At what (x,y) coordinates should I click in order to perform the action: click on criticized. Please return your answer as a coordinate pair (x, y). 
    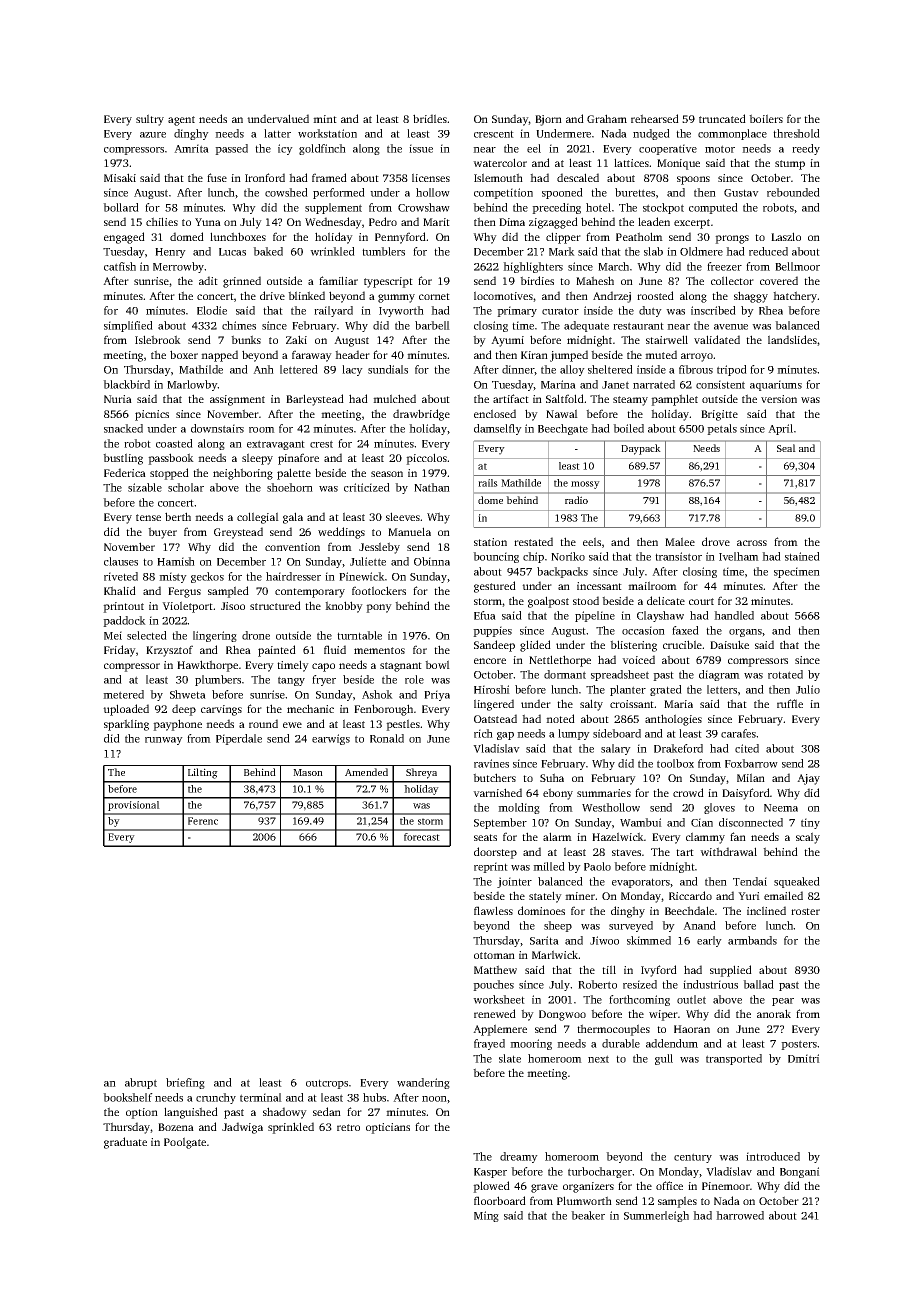
    Looking at the image, I should click on (367, 487).
